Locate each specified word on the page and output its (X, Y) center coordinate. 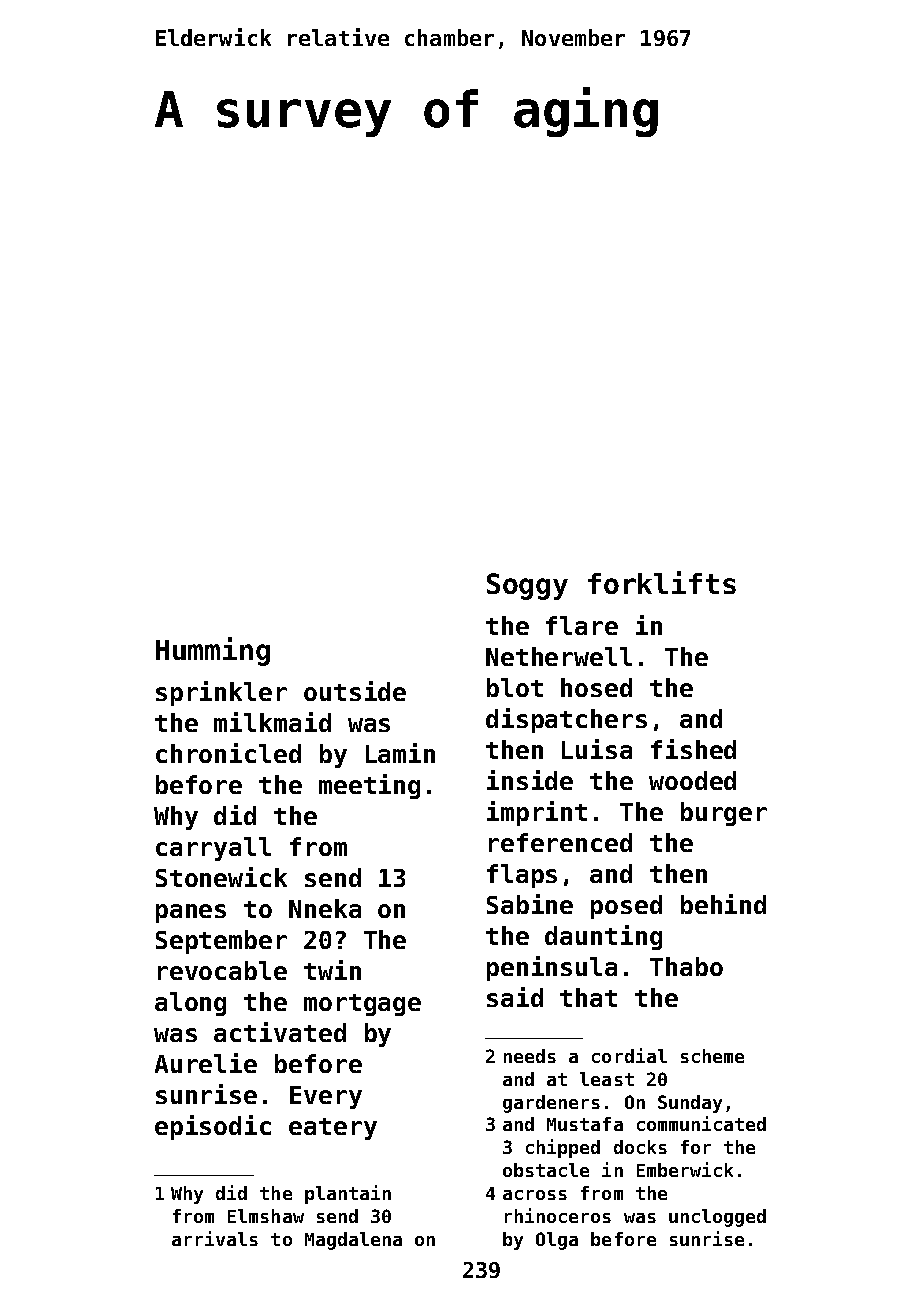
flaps (522, 876)
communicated (701, 1123)
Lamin (400, 753)
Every (326, 1097)
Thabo (686, 966)
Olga (557, 1241)
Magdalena (353, 1241)
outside (355, 691)
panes (191, 913)
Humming (213, 651)
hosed (596, 687)
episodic (213, 1127)
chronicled (228, 753)
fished (693, 749)
